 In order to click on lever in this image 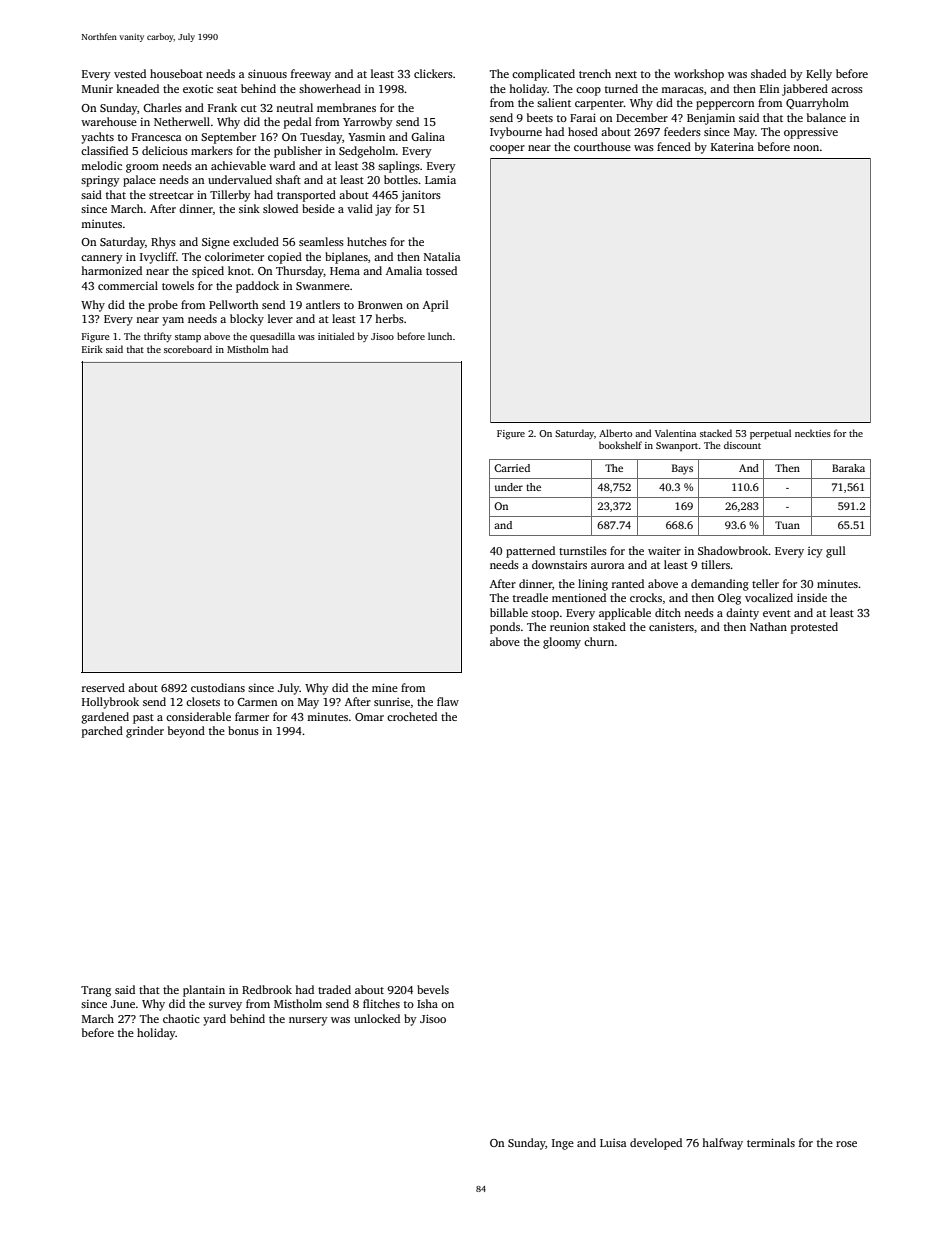, I will do `click(280, 318)`.
